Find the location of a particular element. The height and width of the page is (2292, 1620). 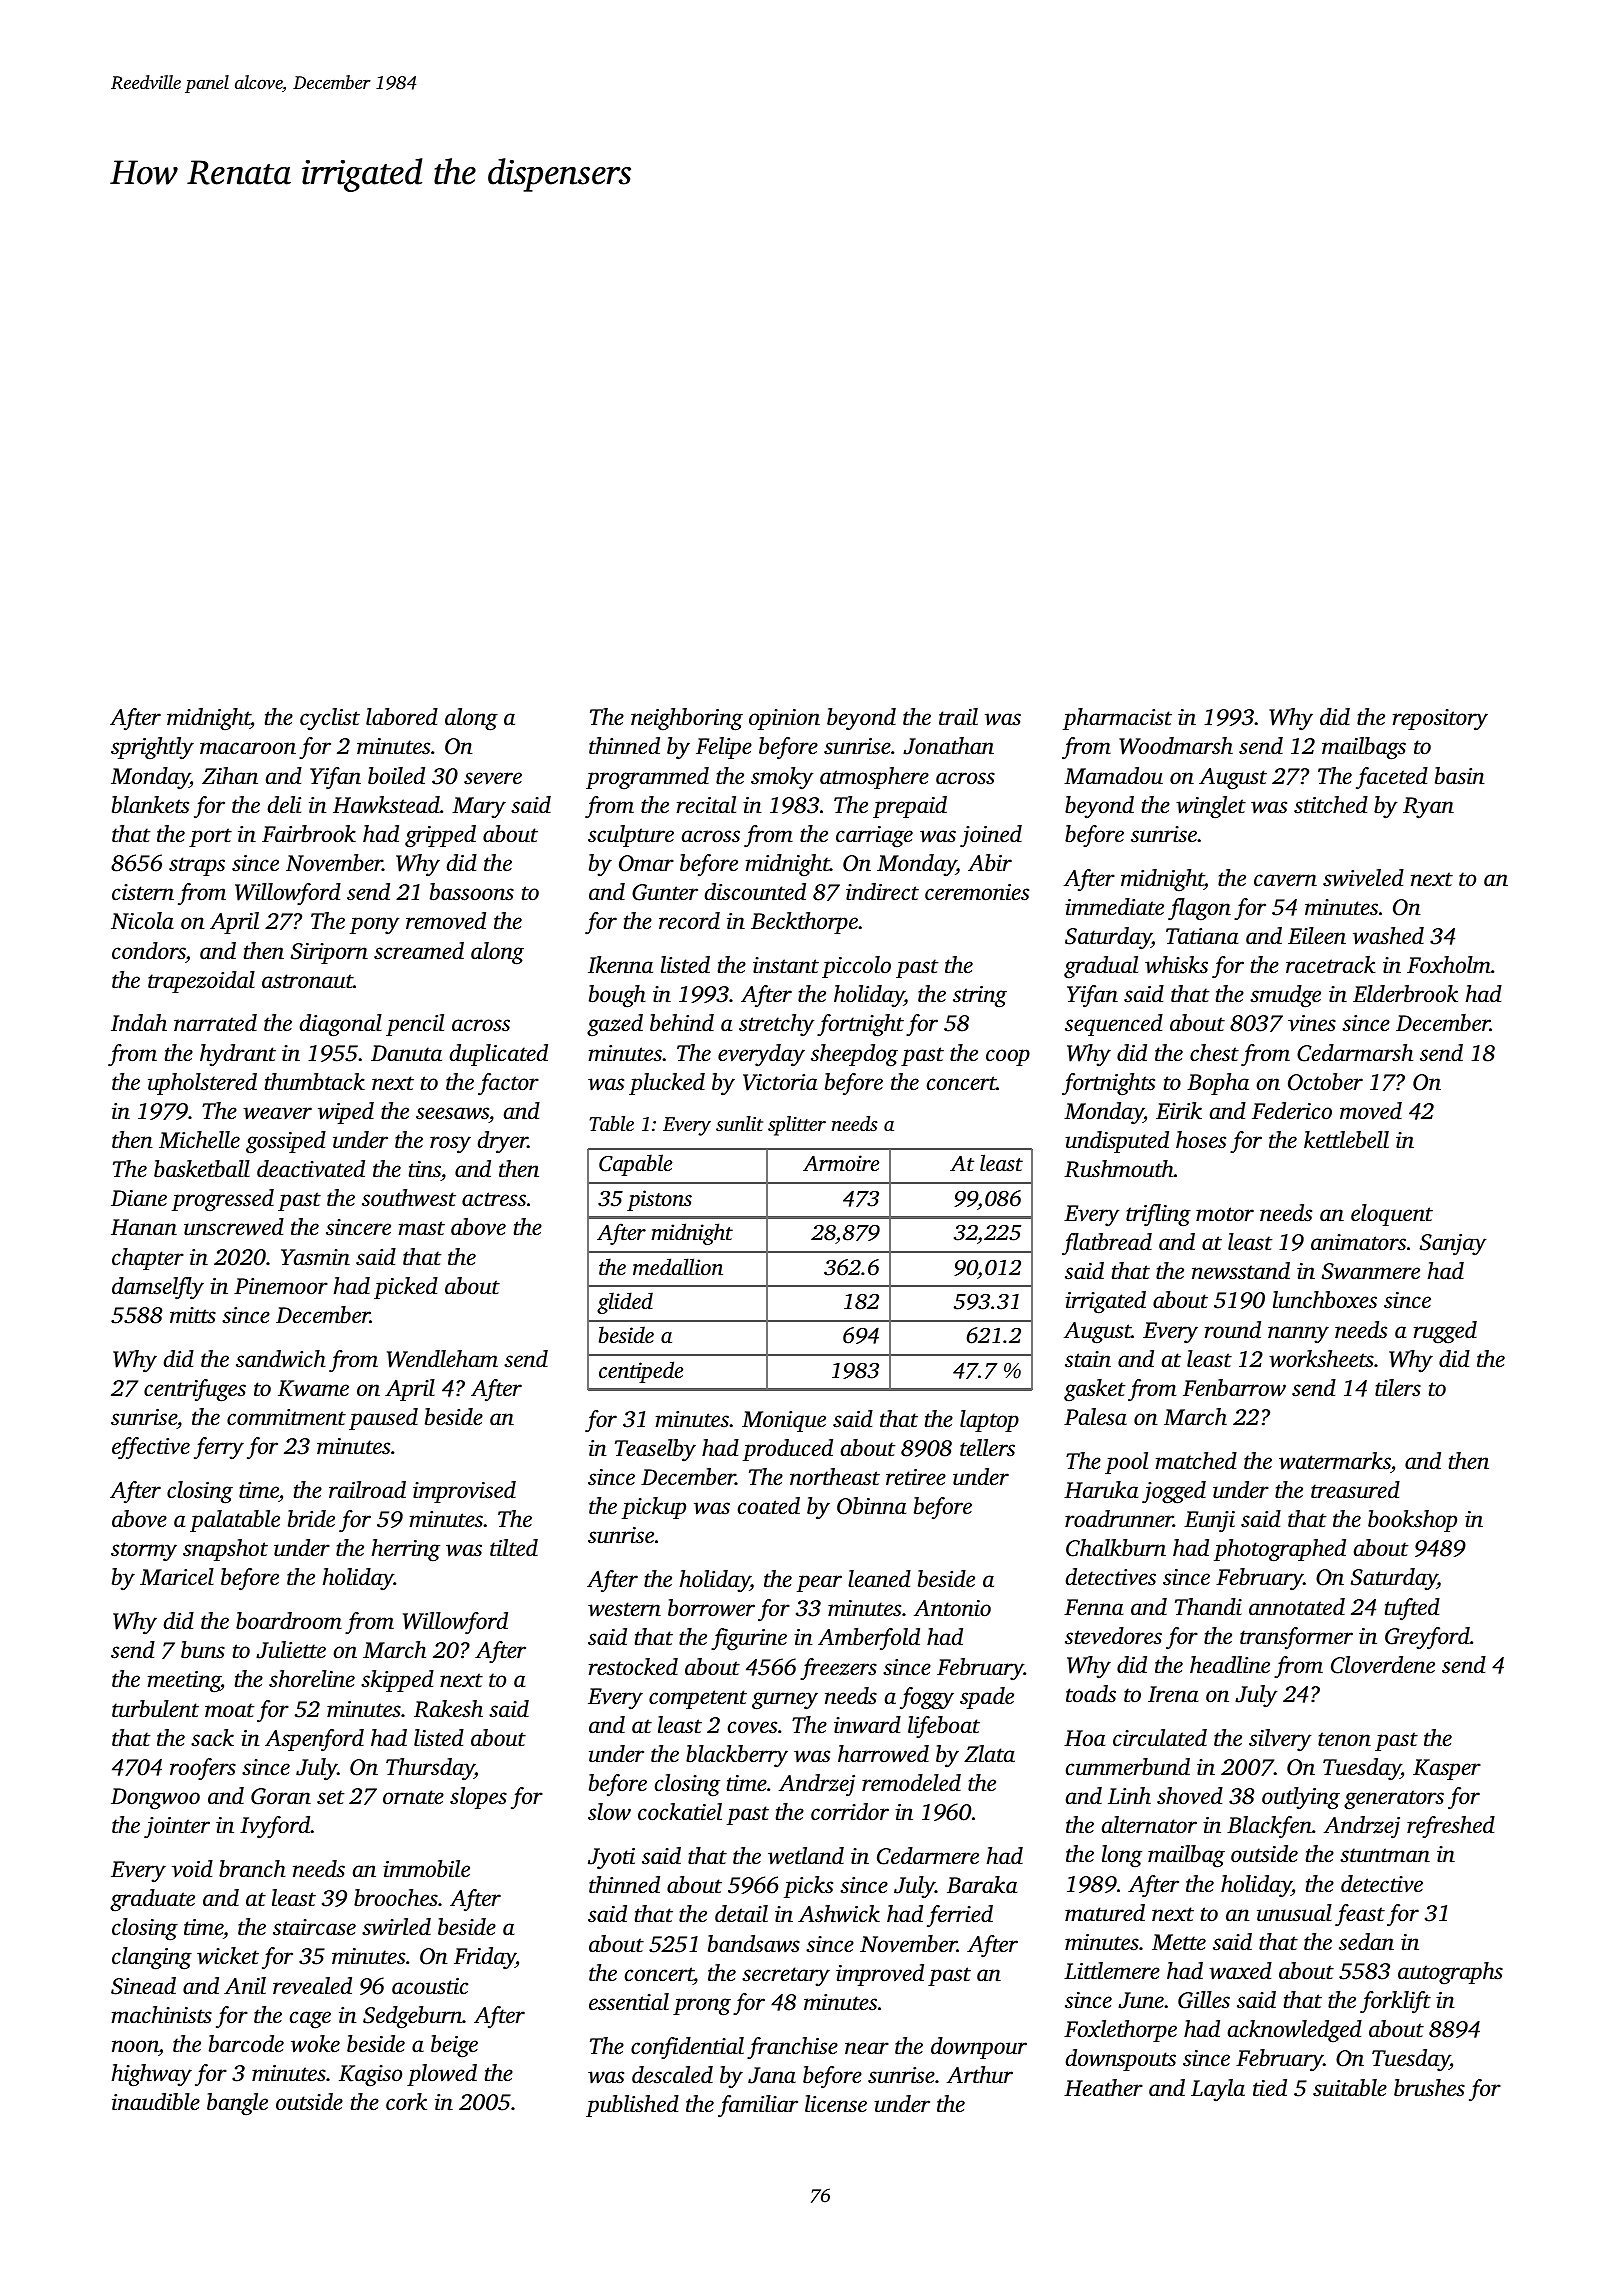

Foxholm is located at coordinates (1449, 965).
